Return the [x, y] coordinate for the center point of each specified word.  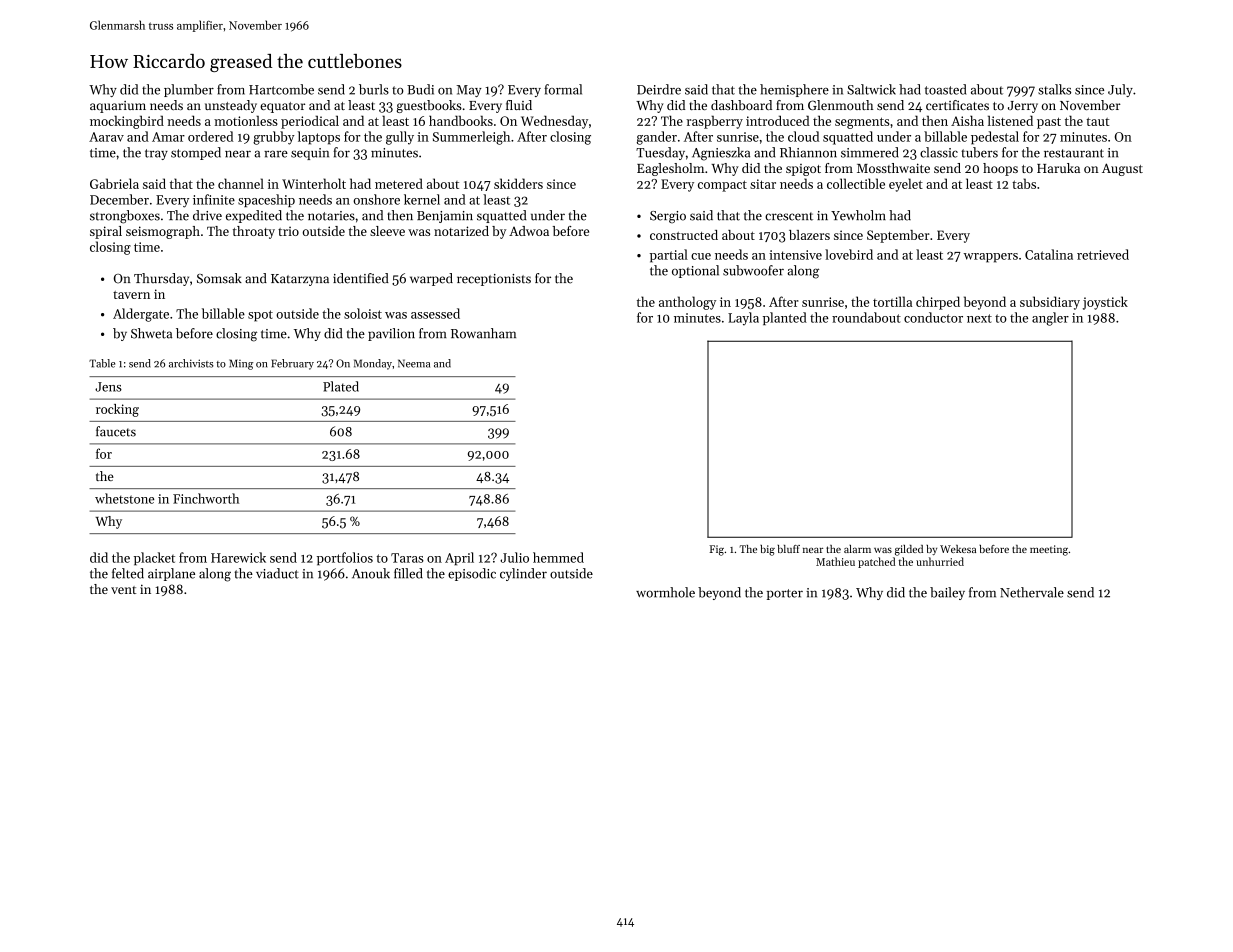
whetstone [124, 498]
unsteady [231, 106]
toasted [945, 89]
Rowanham [483, 333]
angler [1050, 319]
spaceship [266, 200]
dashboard [741, 105]
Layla [743, 319]
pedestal [995, 138]
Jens [108, 387]
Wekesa [958, 549]
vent [123, 590]
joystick [1105, 303]
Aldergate [141, 315]
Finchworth [206, 498]
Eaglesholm [670, 169]
